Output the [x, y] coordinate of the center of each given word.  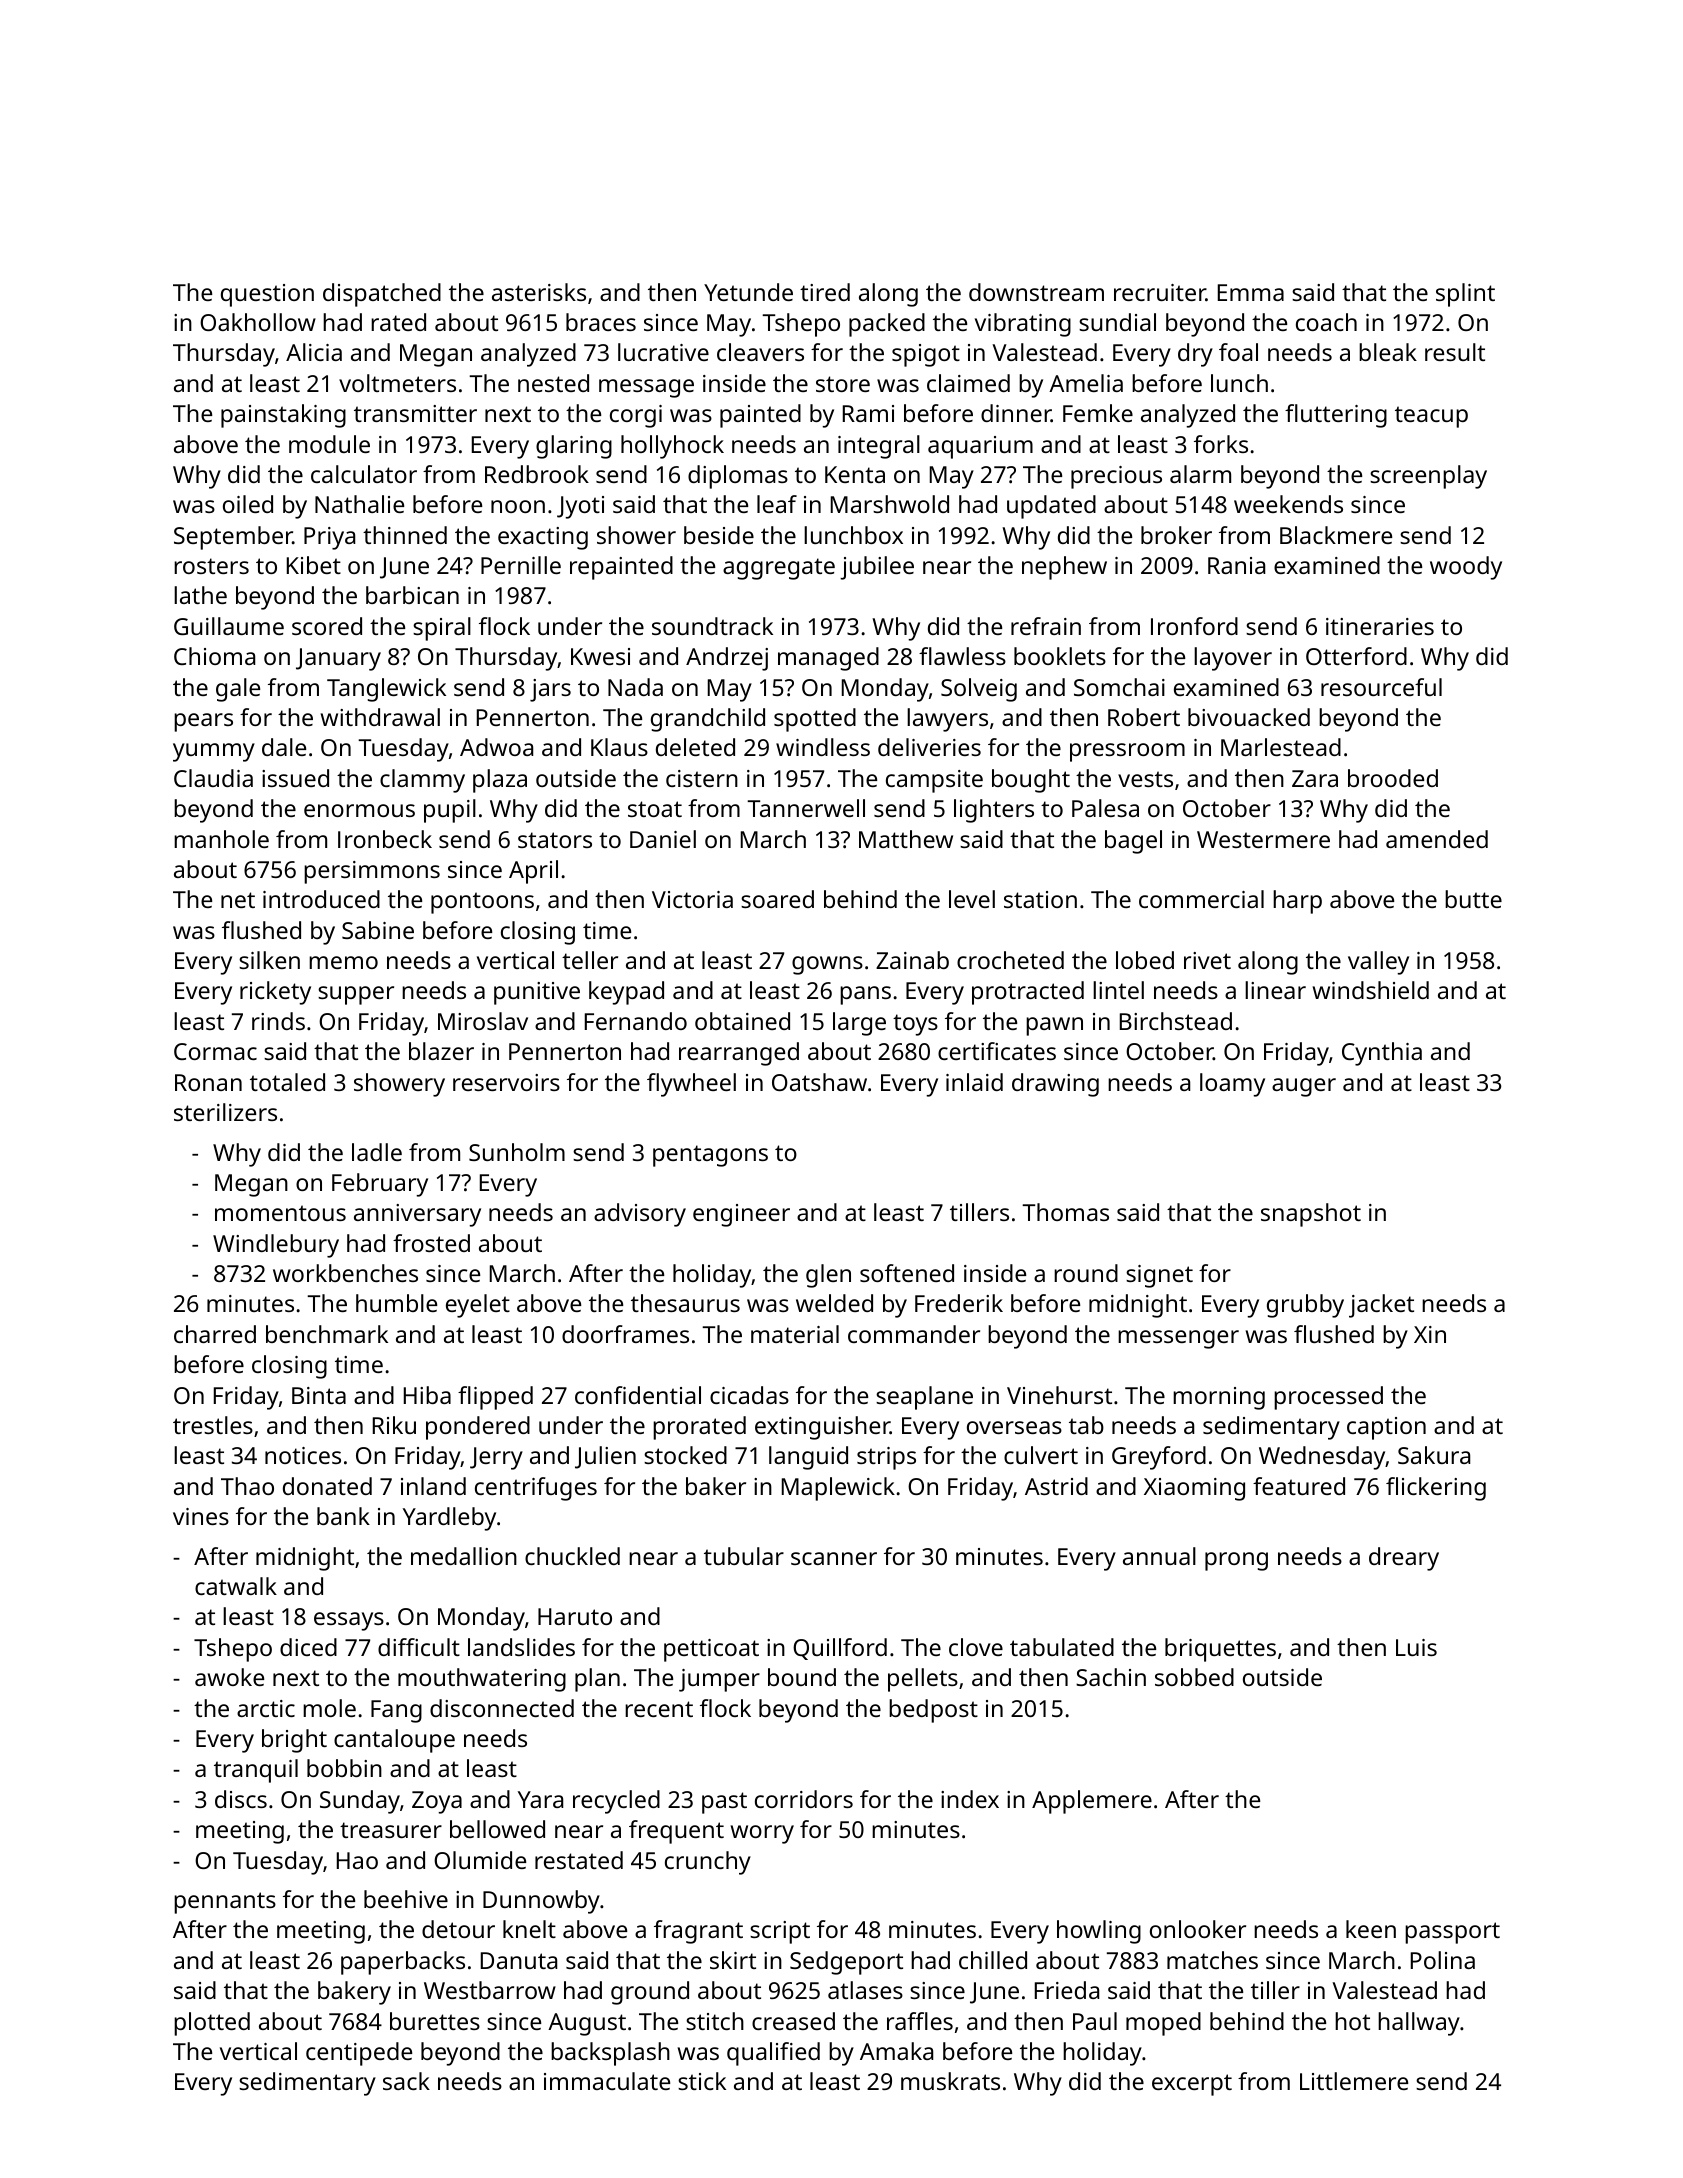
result [1455, 352]
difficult [419, 1647]
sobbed [1194, 1677]
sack [406, 2081]
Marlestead [1281, 747]
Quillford [840, 1649]
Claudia [213, 778]
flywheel [691, 1085]
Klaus [619, 747]
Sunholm [517, 1152]
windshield [1371, 990]
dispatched [382, 295]
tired [825, 292]
